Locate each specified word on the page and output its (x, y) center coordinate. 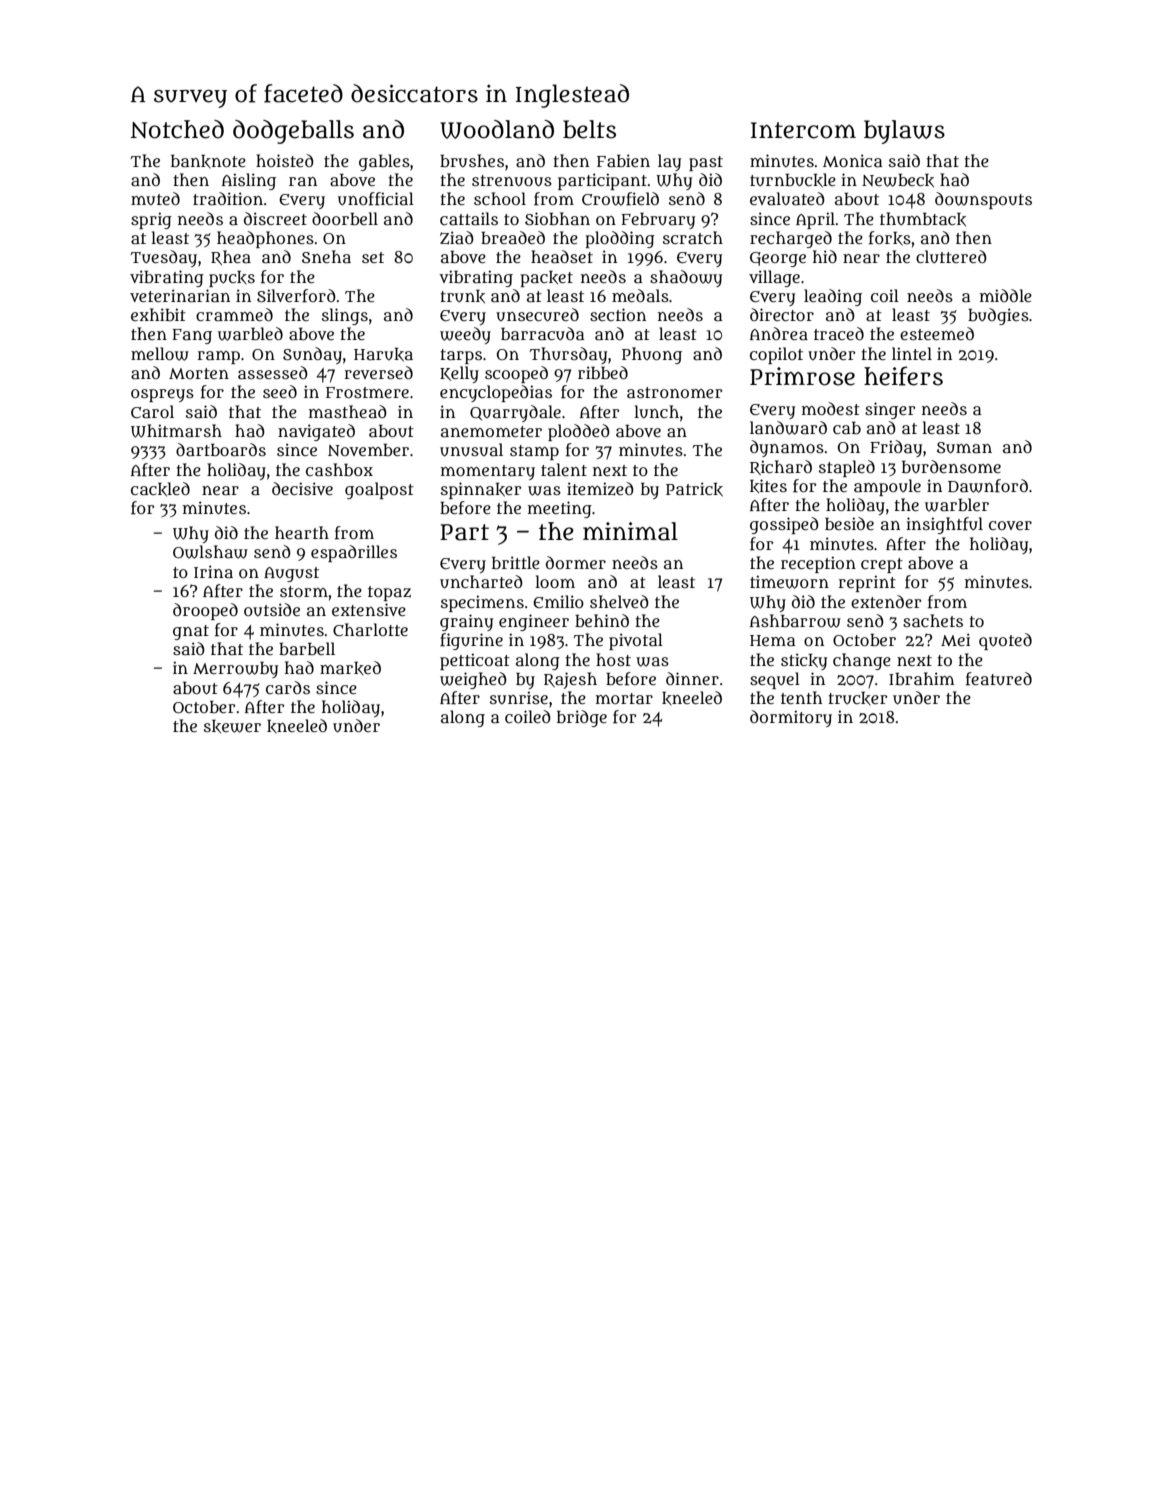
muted (155, 198)
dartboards (221, 449)
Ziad (457, 238)
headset (562, 256)
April (815, 220)
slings (345, 316)
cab (847, 428)
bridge (582, 718)
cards (288, 687)
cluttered (951, 257)
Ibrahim (922, 678)
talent (564, 469)
